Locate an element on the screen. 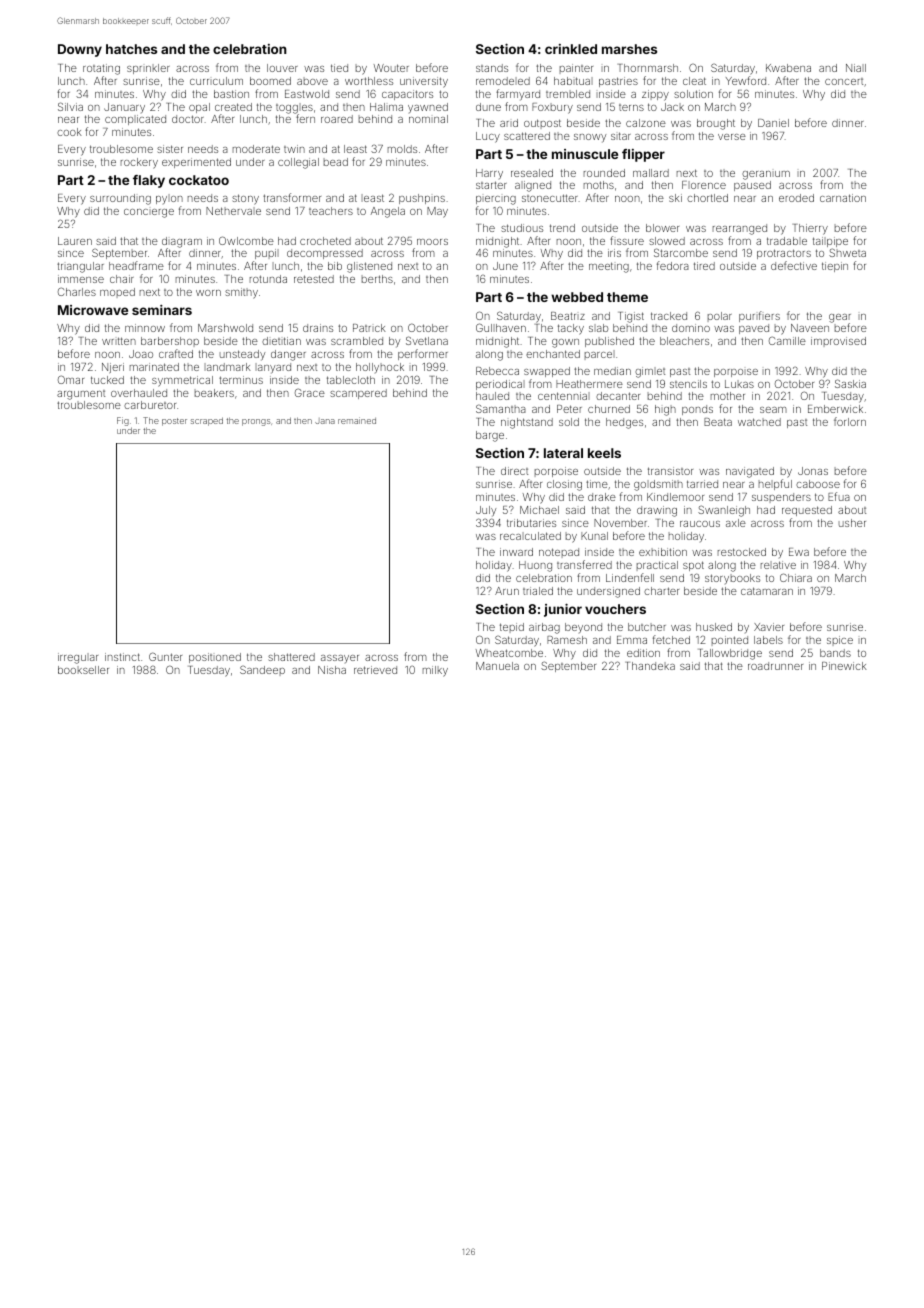 This screenshot has width=924, height=1308. Wouter is located at coordinates (391, 68).
